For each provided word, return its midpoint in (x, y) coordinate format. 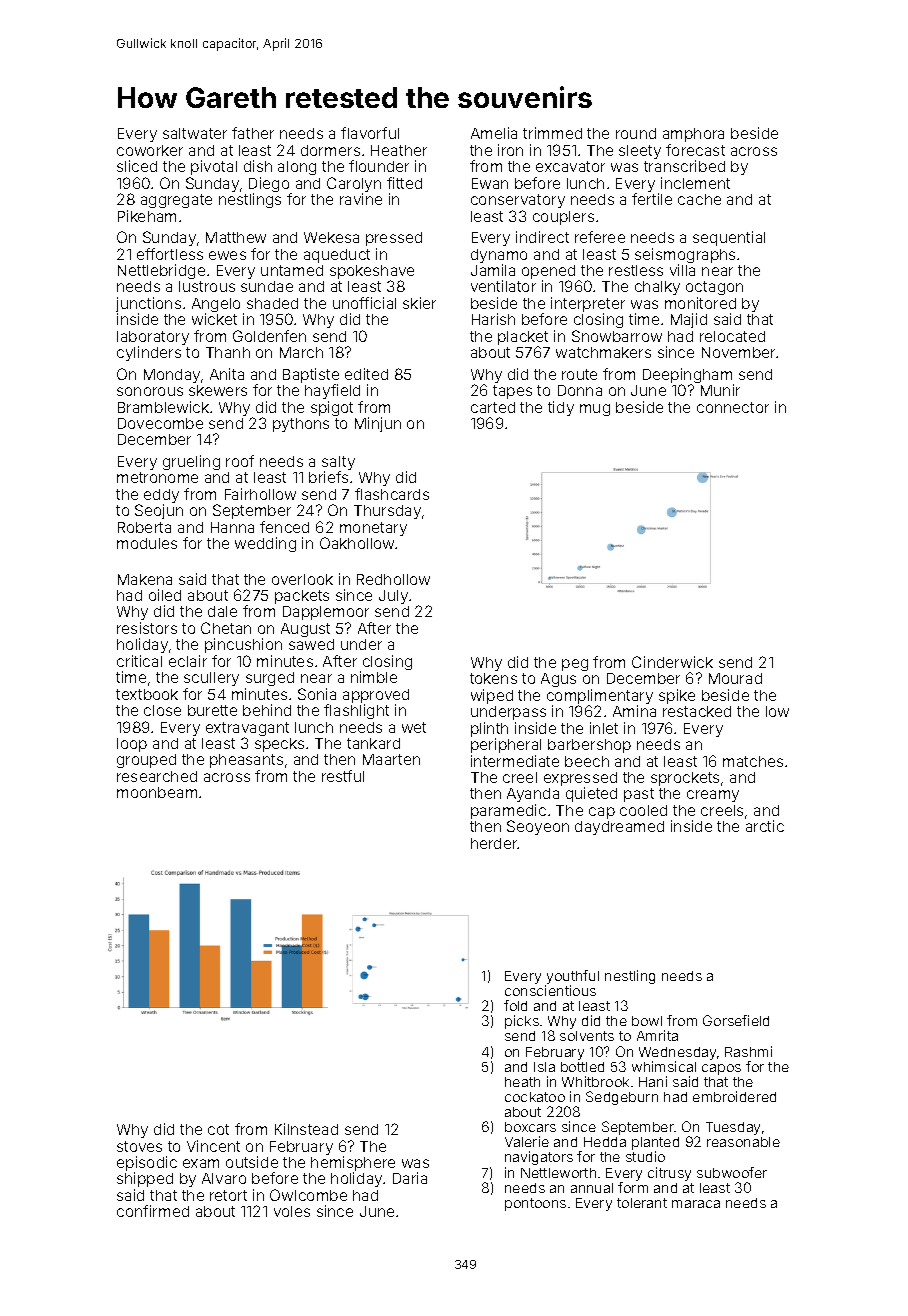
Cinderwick (672, 662)
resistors (147, 628)
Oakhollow (357, 543)
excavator (570, 166)
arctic (765, 826)
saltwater (195, 133)
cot (218, 1129)
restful (343, 776)
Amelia (494, 133)
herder (494, 843)
